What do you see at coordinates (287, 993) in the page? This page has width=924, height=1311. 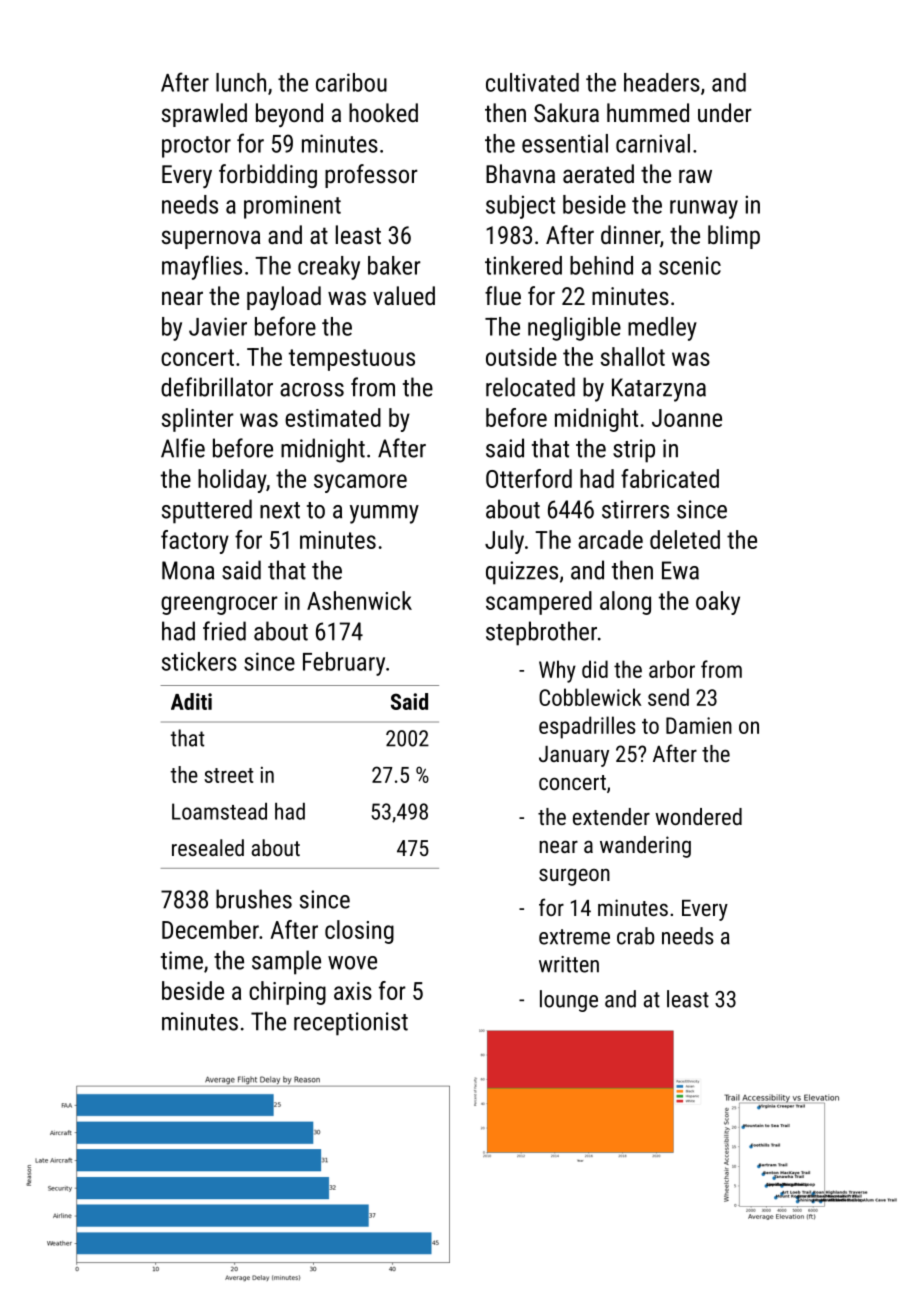 I see `chirping` at bounding box center [287, 993].
